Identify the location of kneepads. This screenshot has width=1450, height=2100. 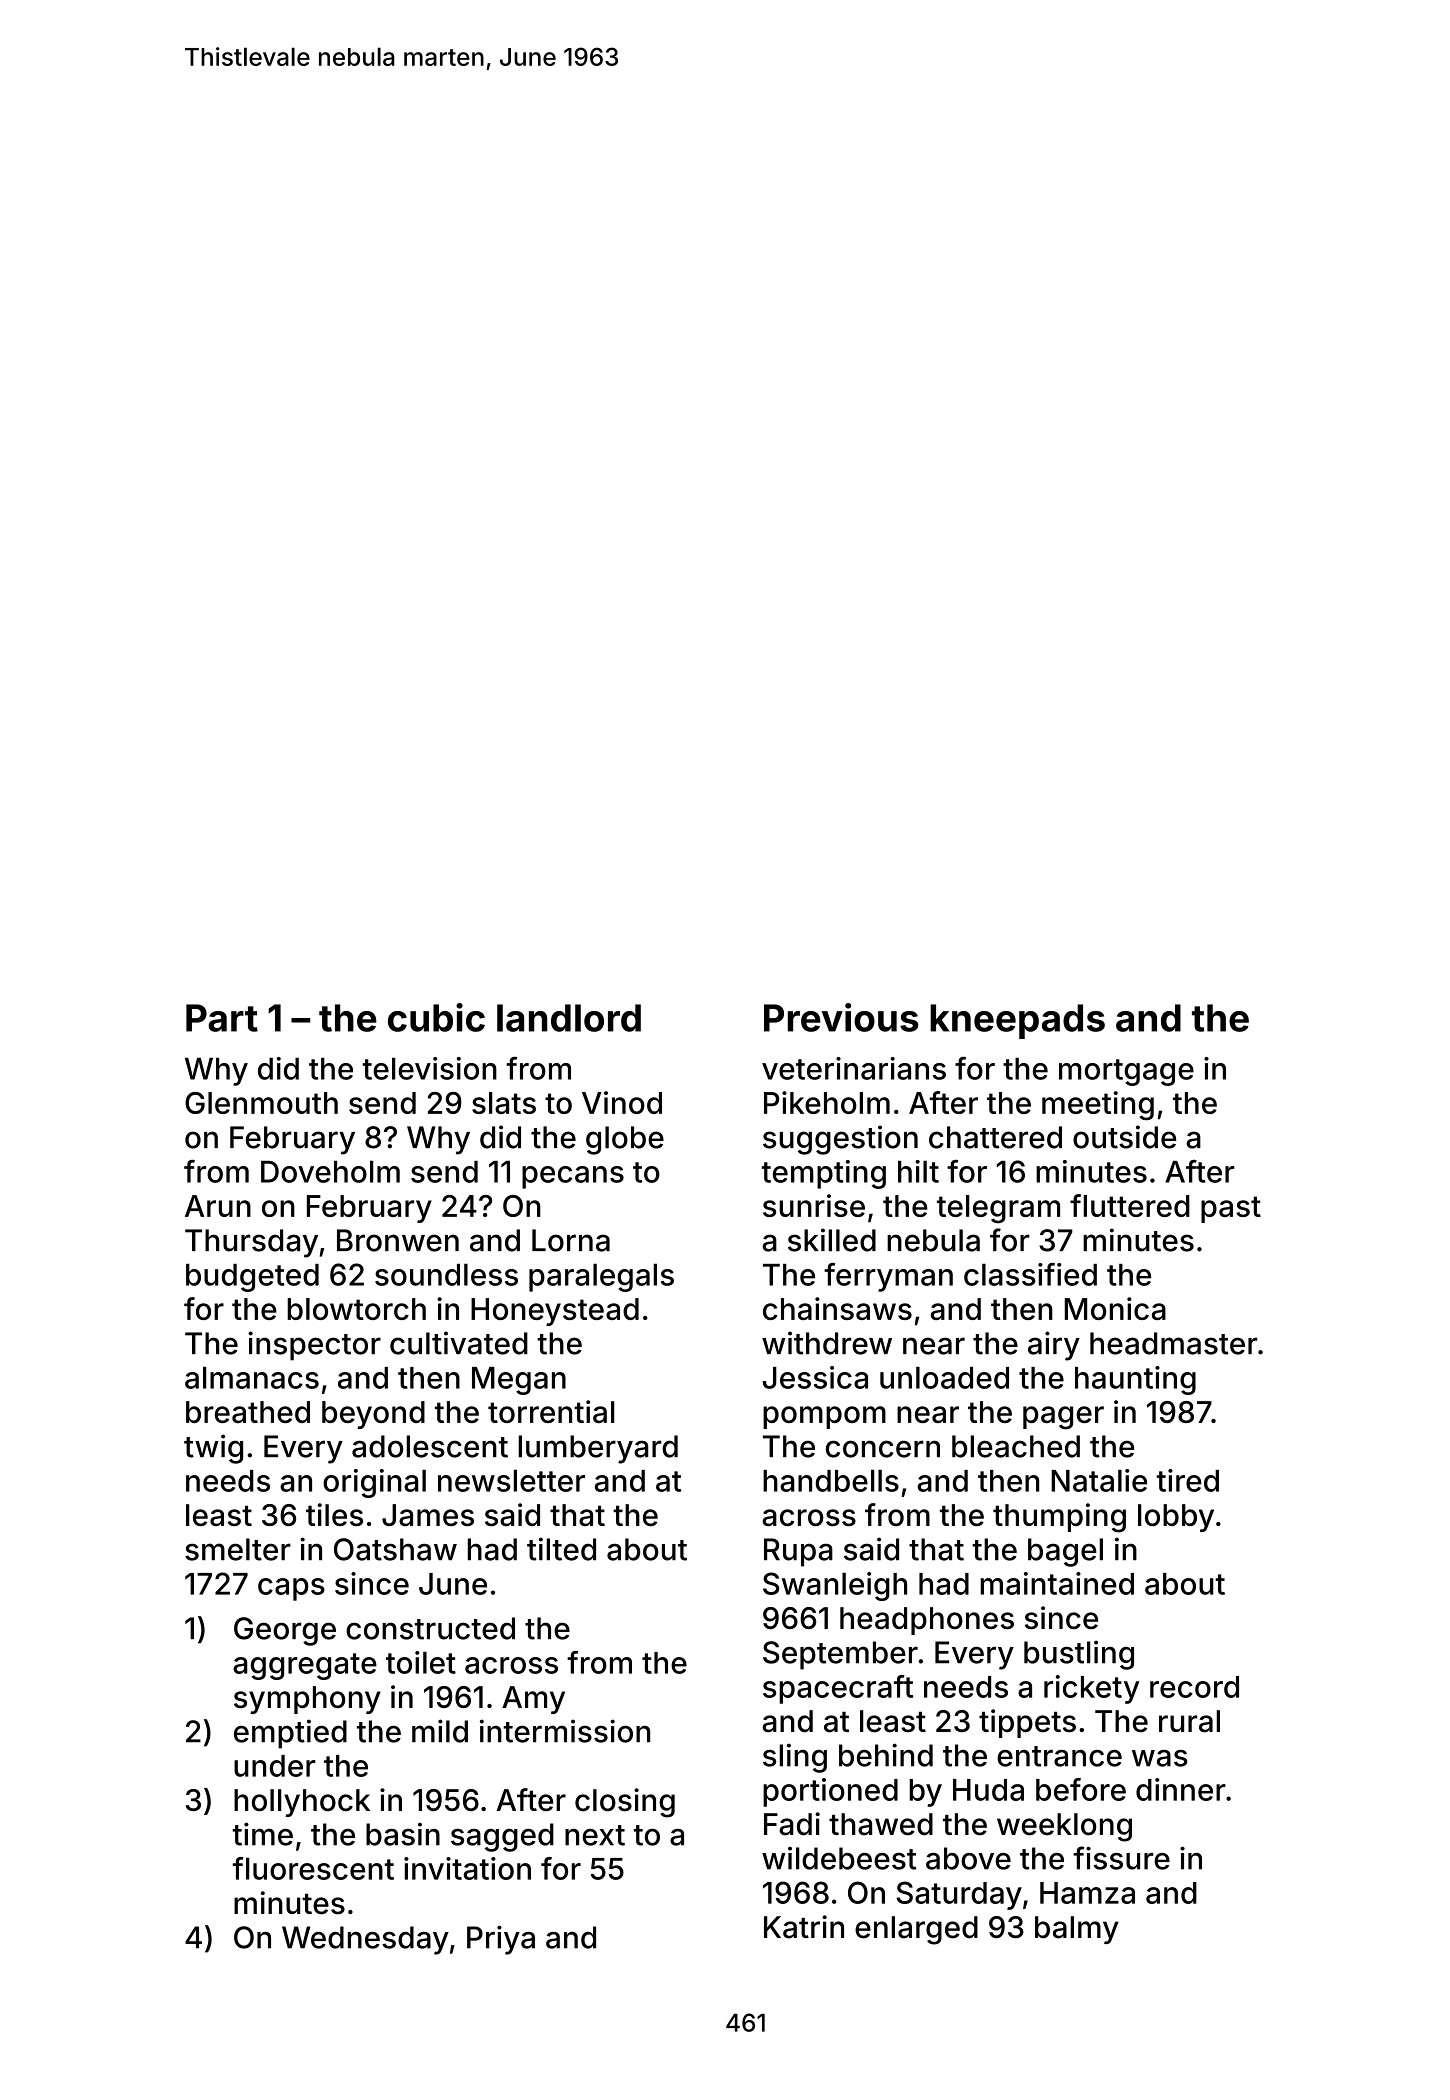
(1017, 1021).
